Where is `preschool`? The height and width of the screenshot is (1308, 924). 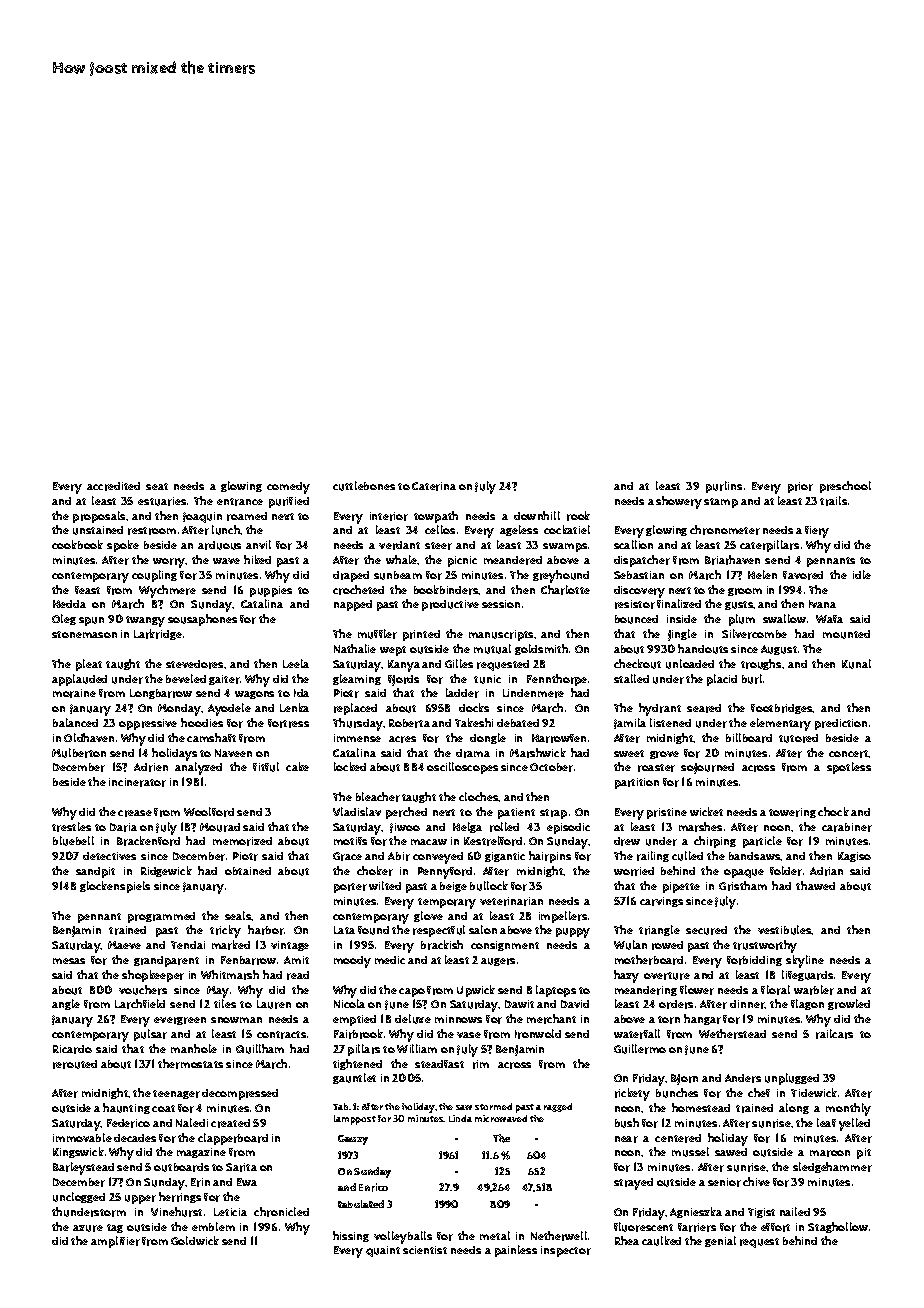
preschool is located at coordinates (845, 487).
